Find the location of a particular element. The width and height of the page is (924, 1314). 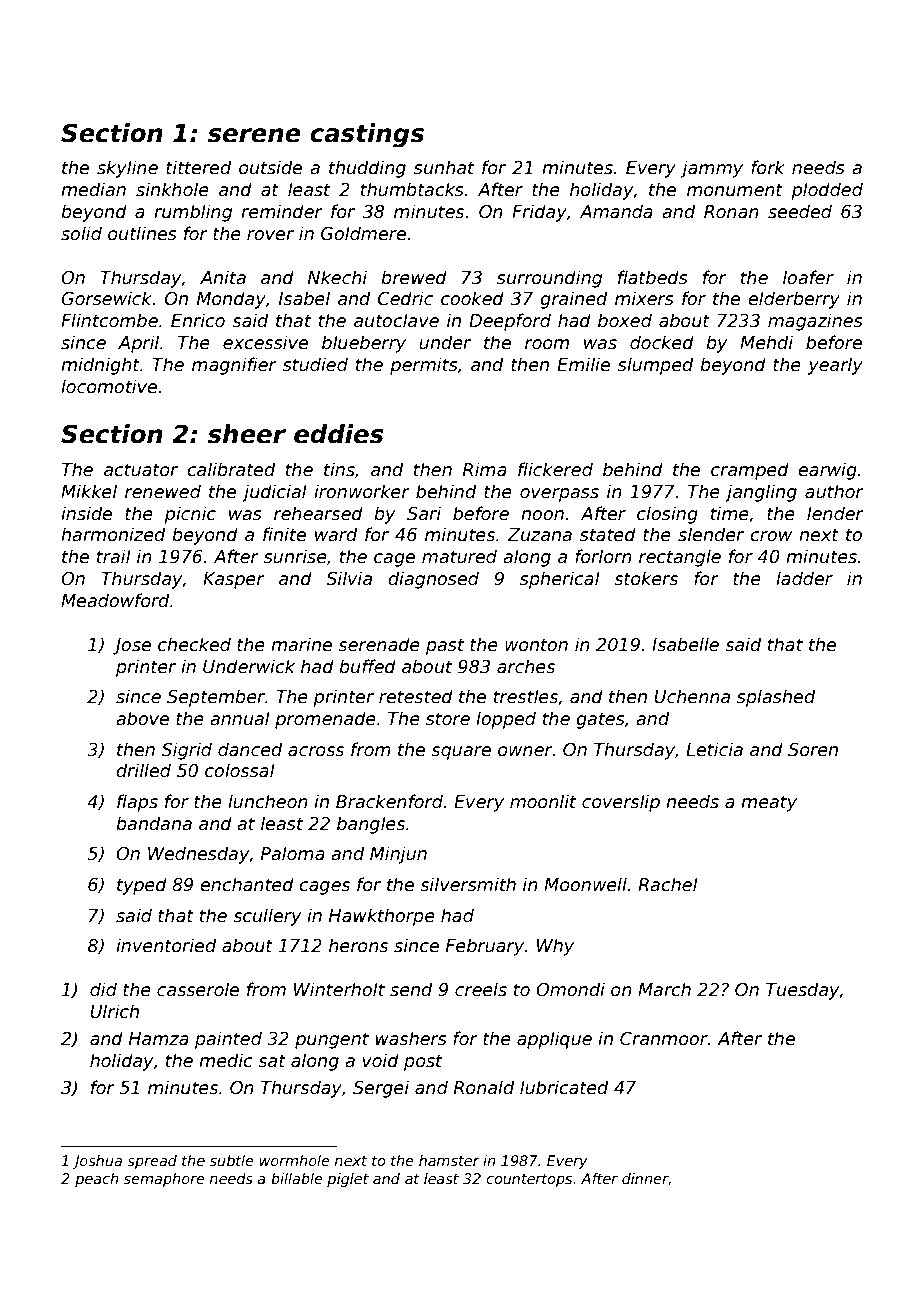

semaphore is located at coordinates (164, 1180).
